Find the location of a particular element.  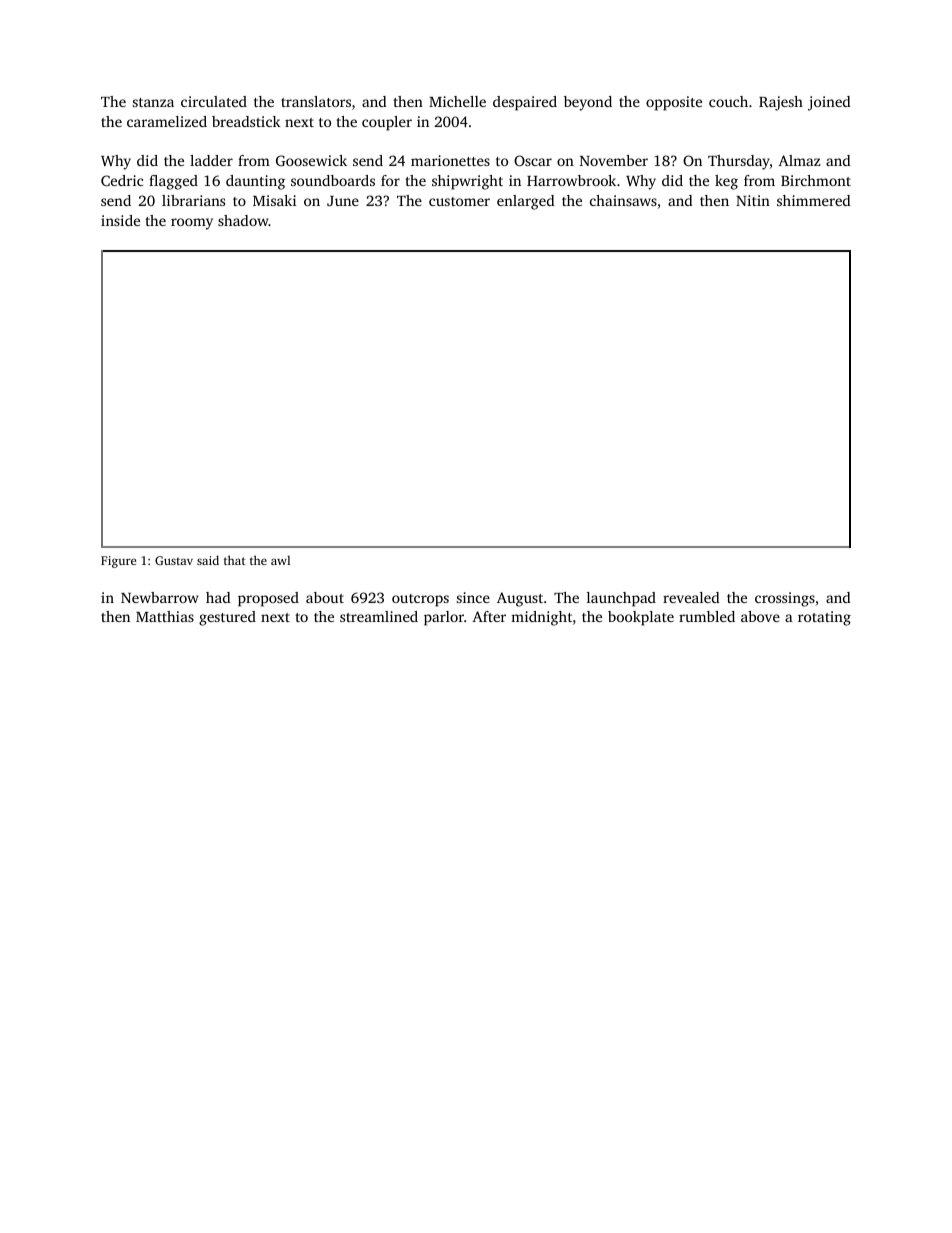

since is located at coordinates (473, 597).
